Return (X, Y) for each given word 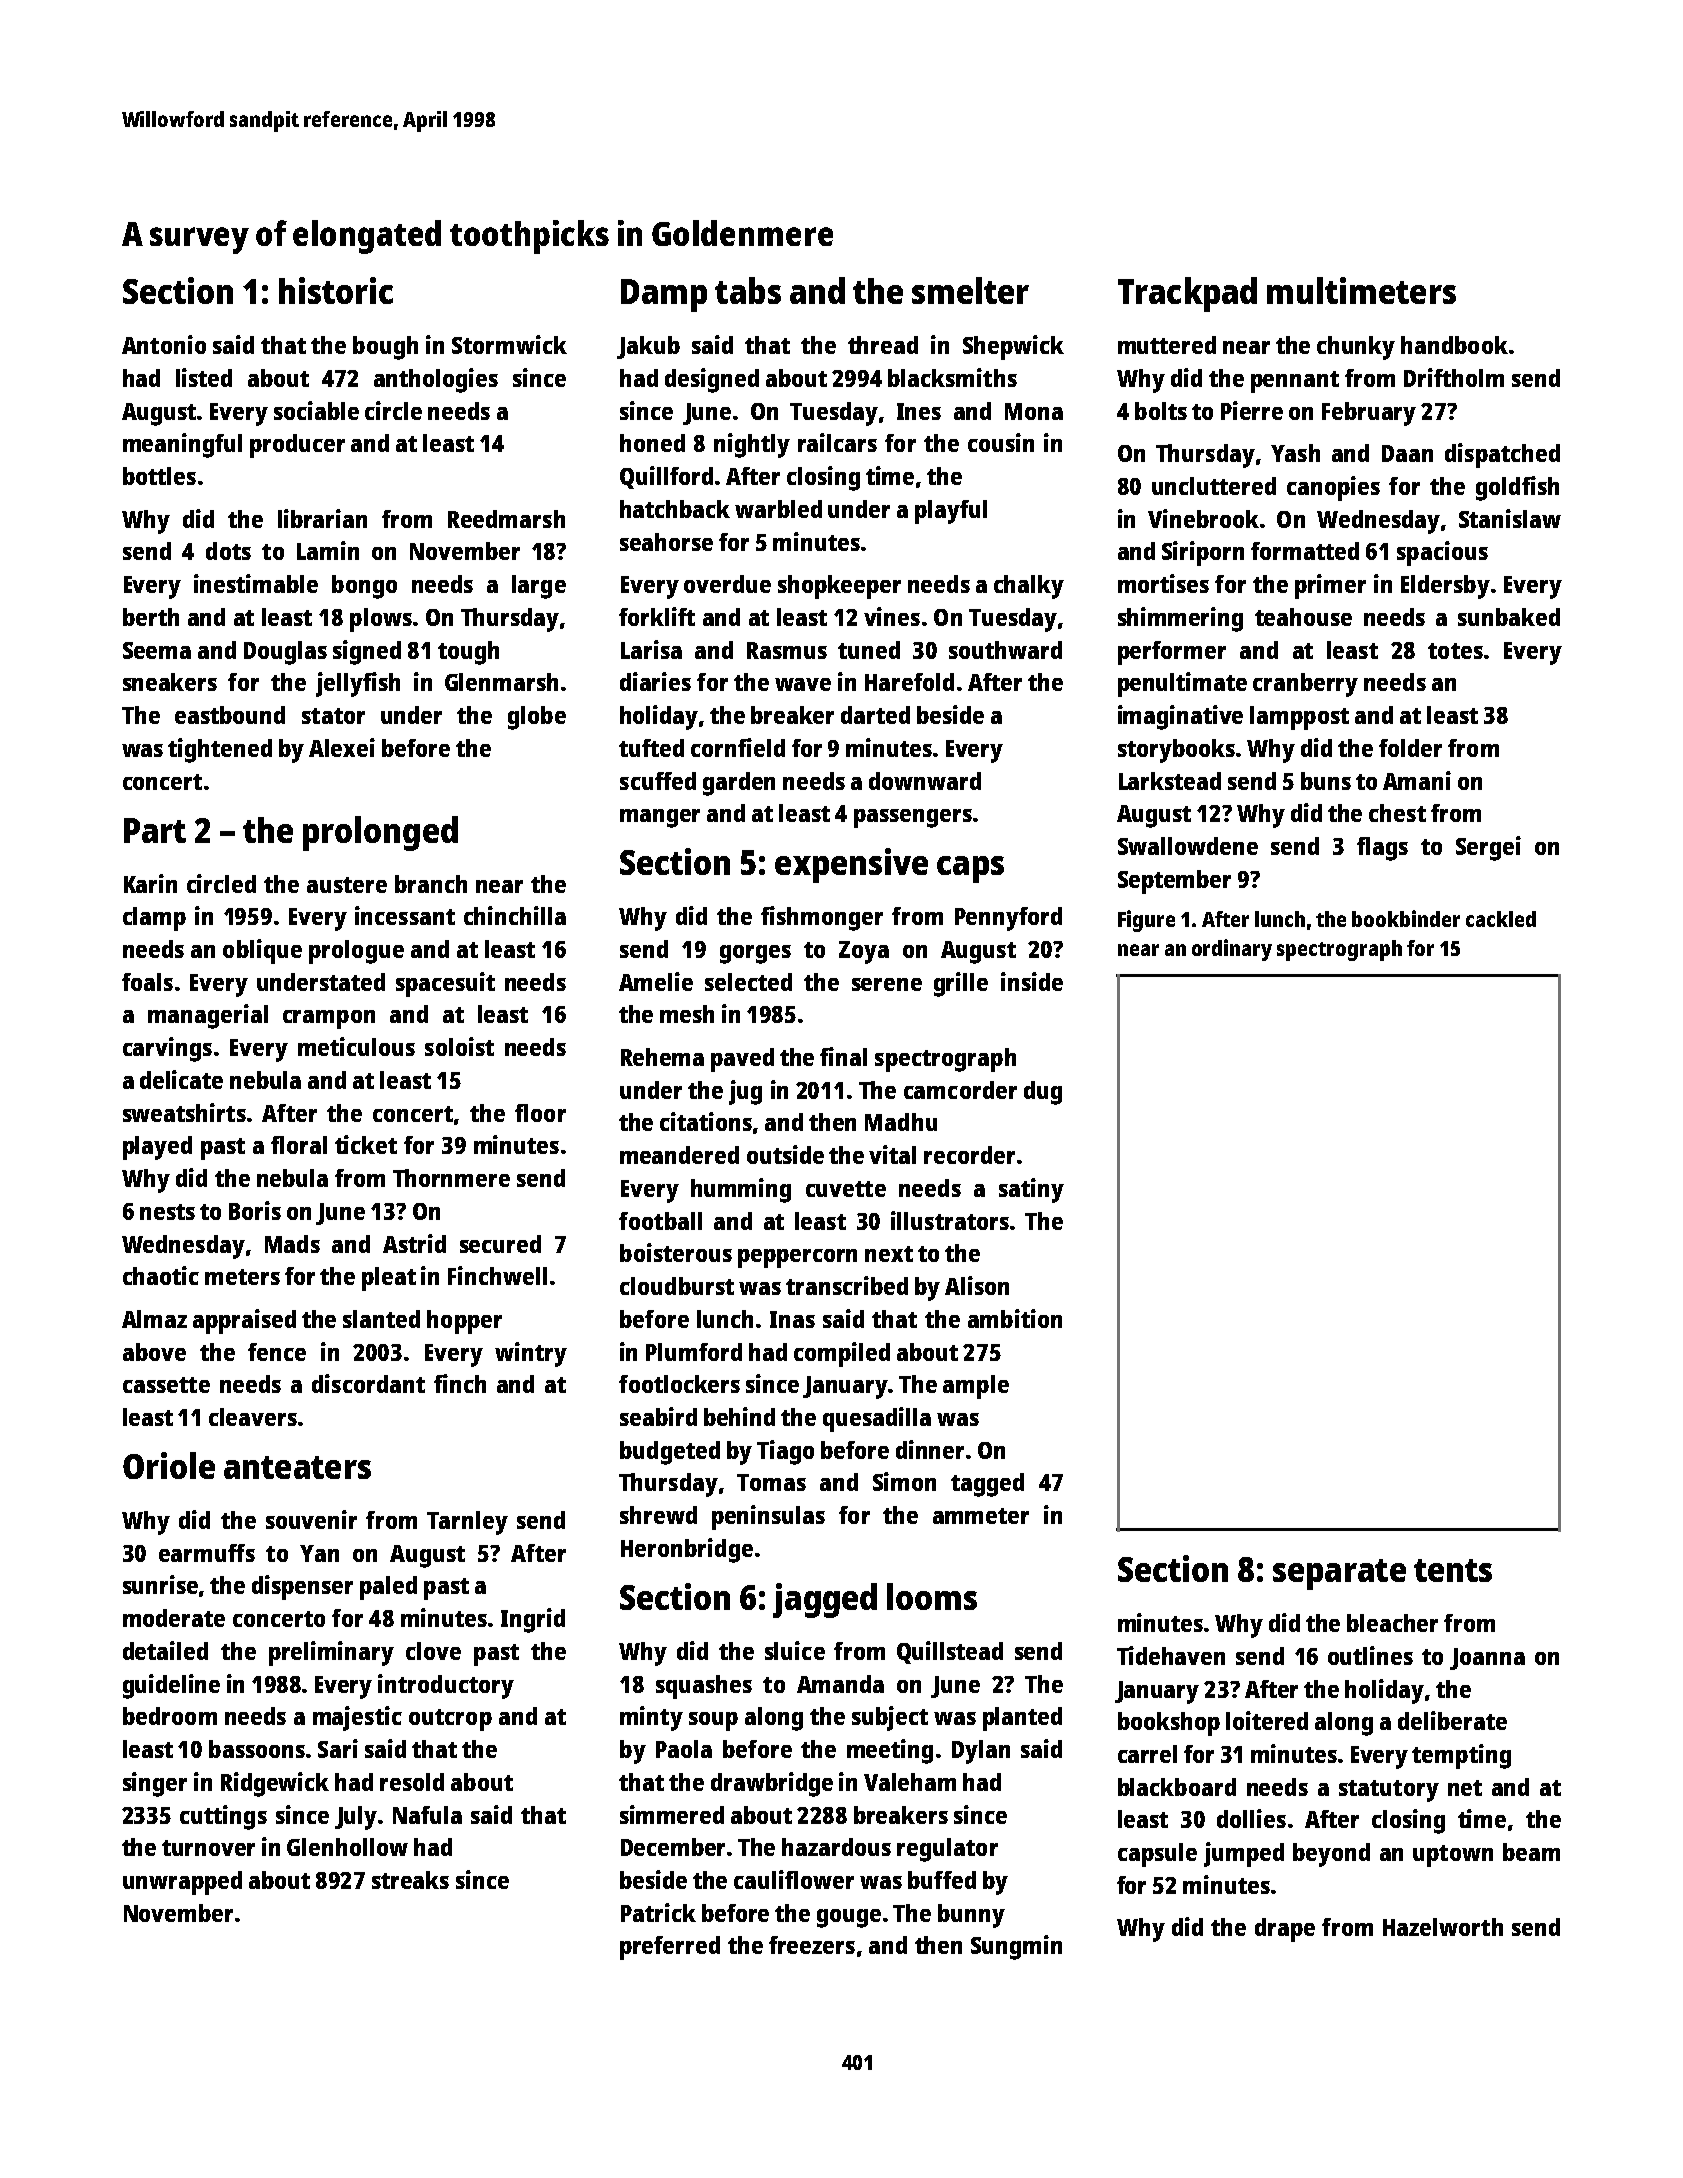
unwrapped (182, 1883)
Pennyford (1008, 919)
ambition (1015, 1318)
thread (883, 345)
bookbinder (1406, 918)
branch (431, 884)
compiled (842, 1354)
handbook (1454, 345)
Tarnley (467, 1523)
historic (336, 290)
